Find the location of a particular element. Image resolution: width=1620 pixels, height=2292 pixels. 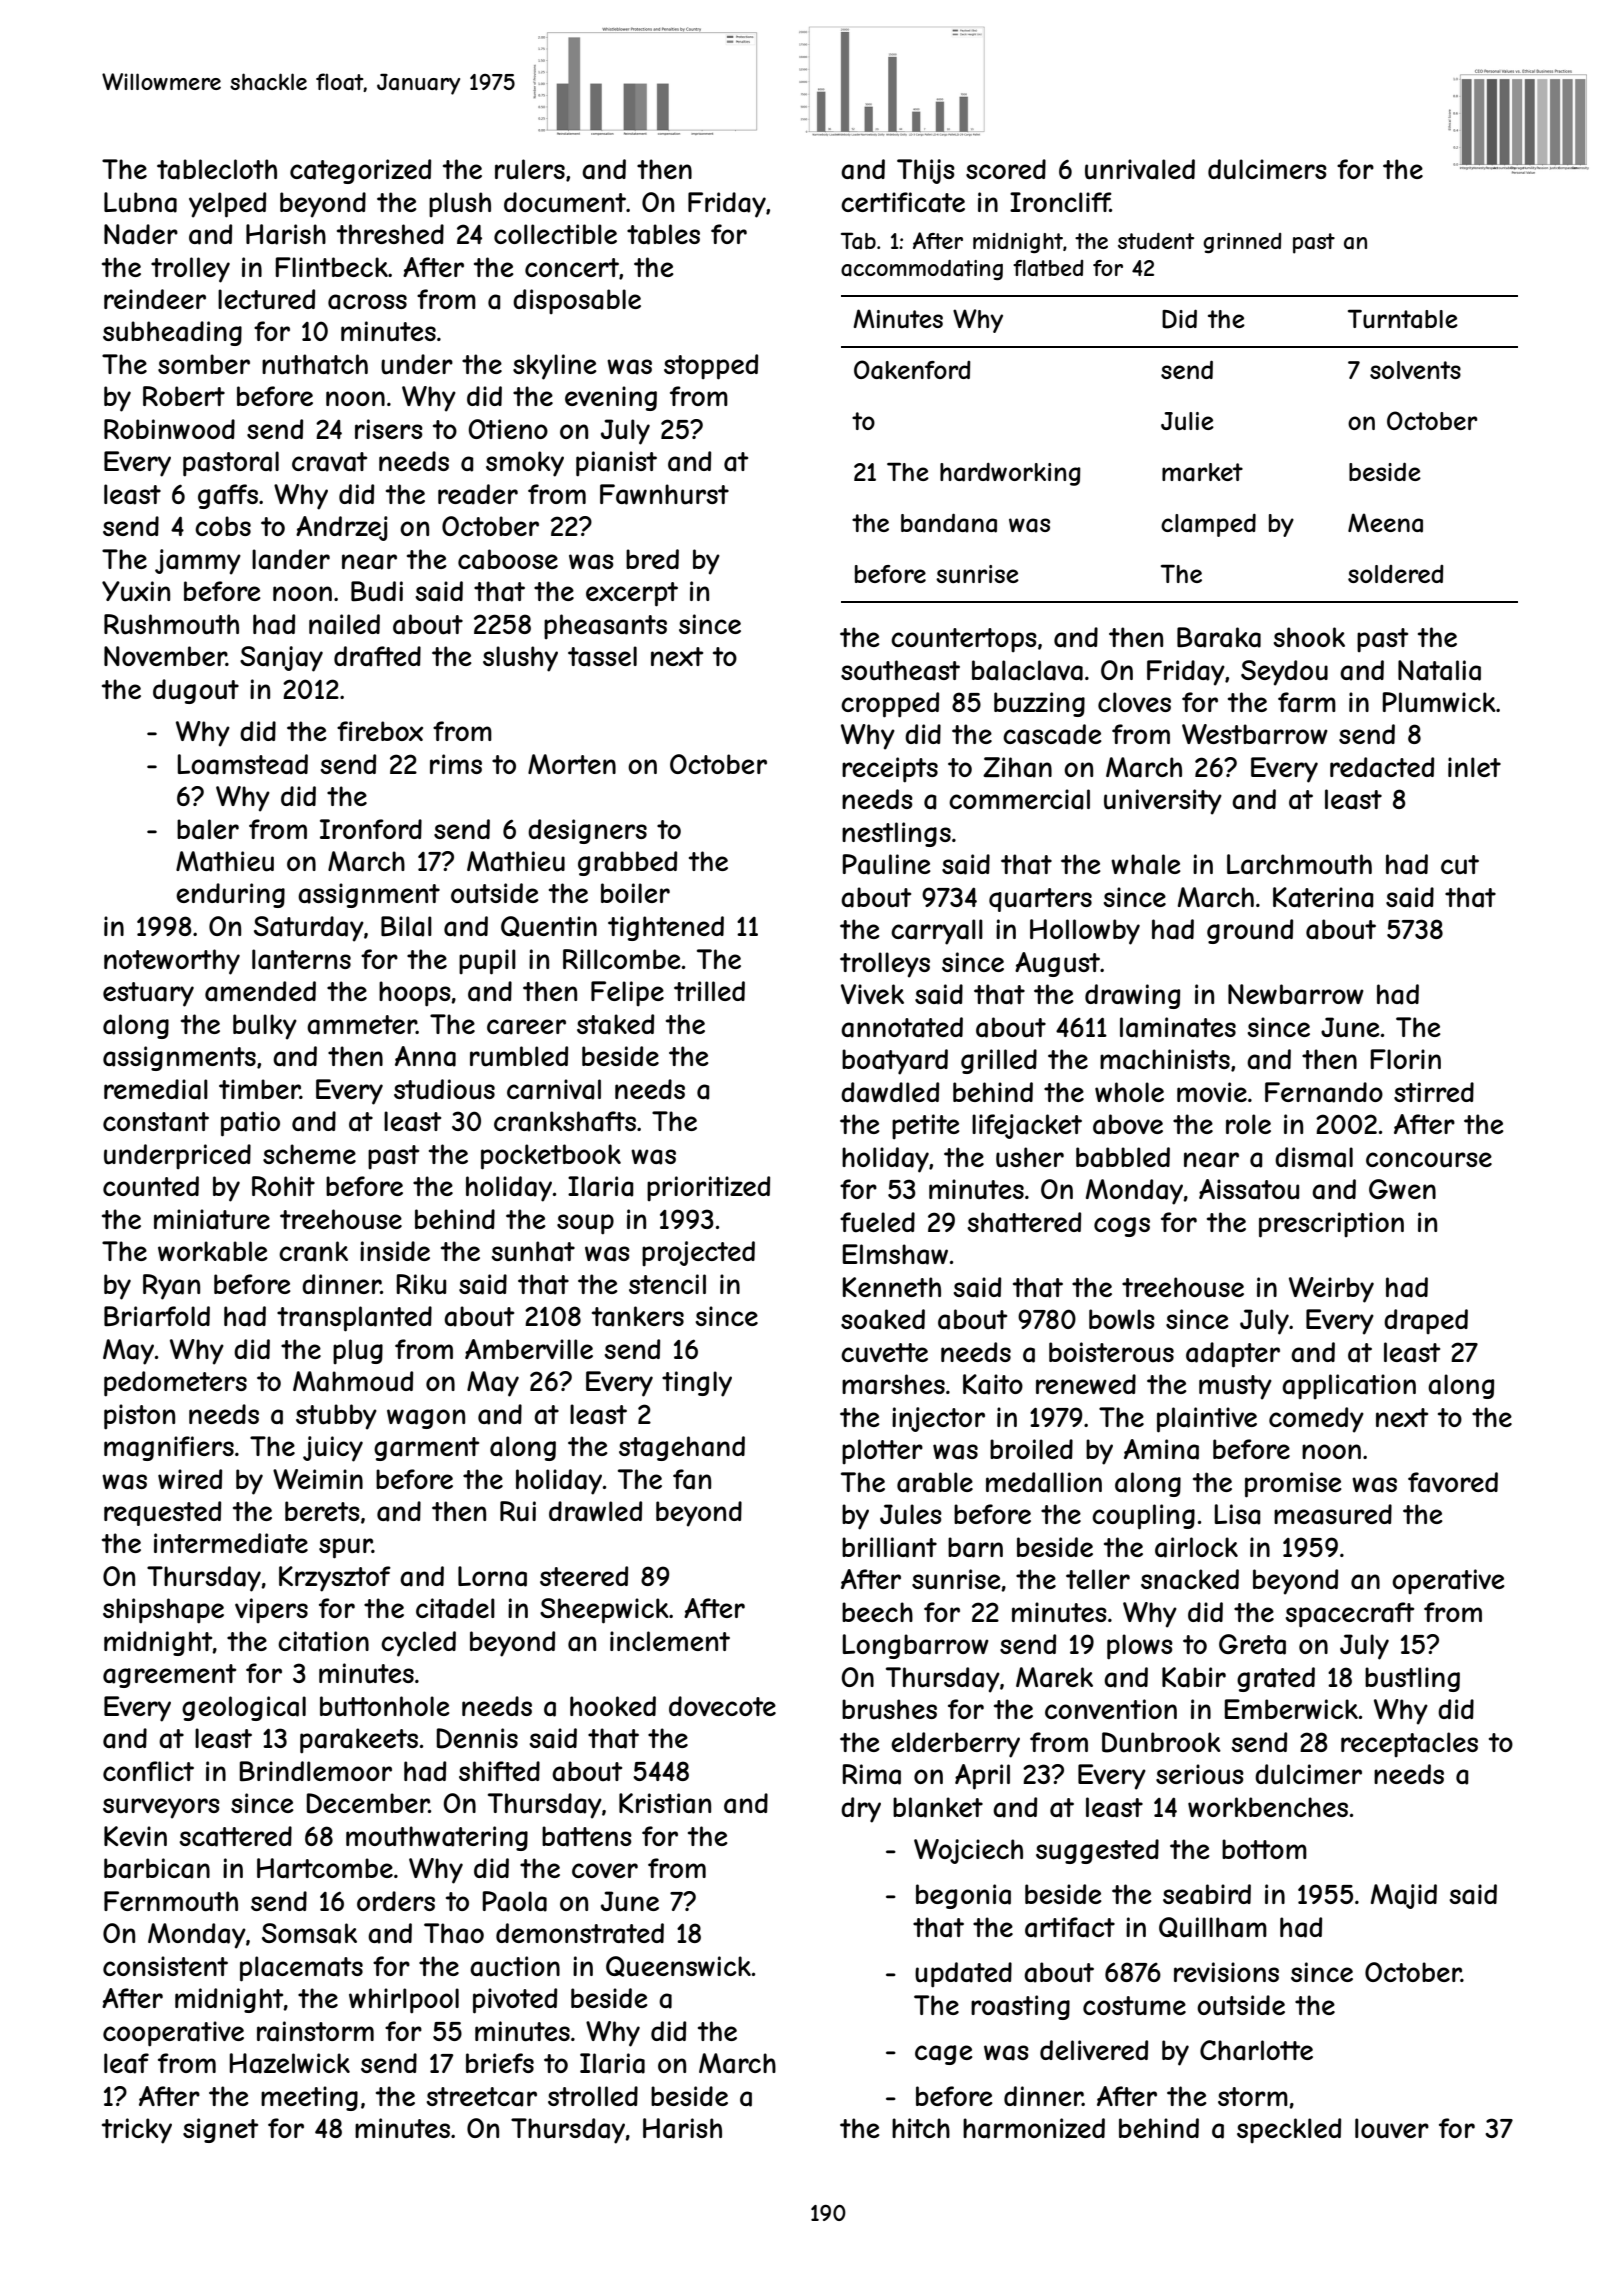

placemats is located at coordinates (301, 1969).
